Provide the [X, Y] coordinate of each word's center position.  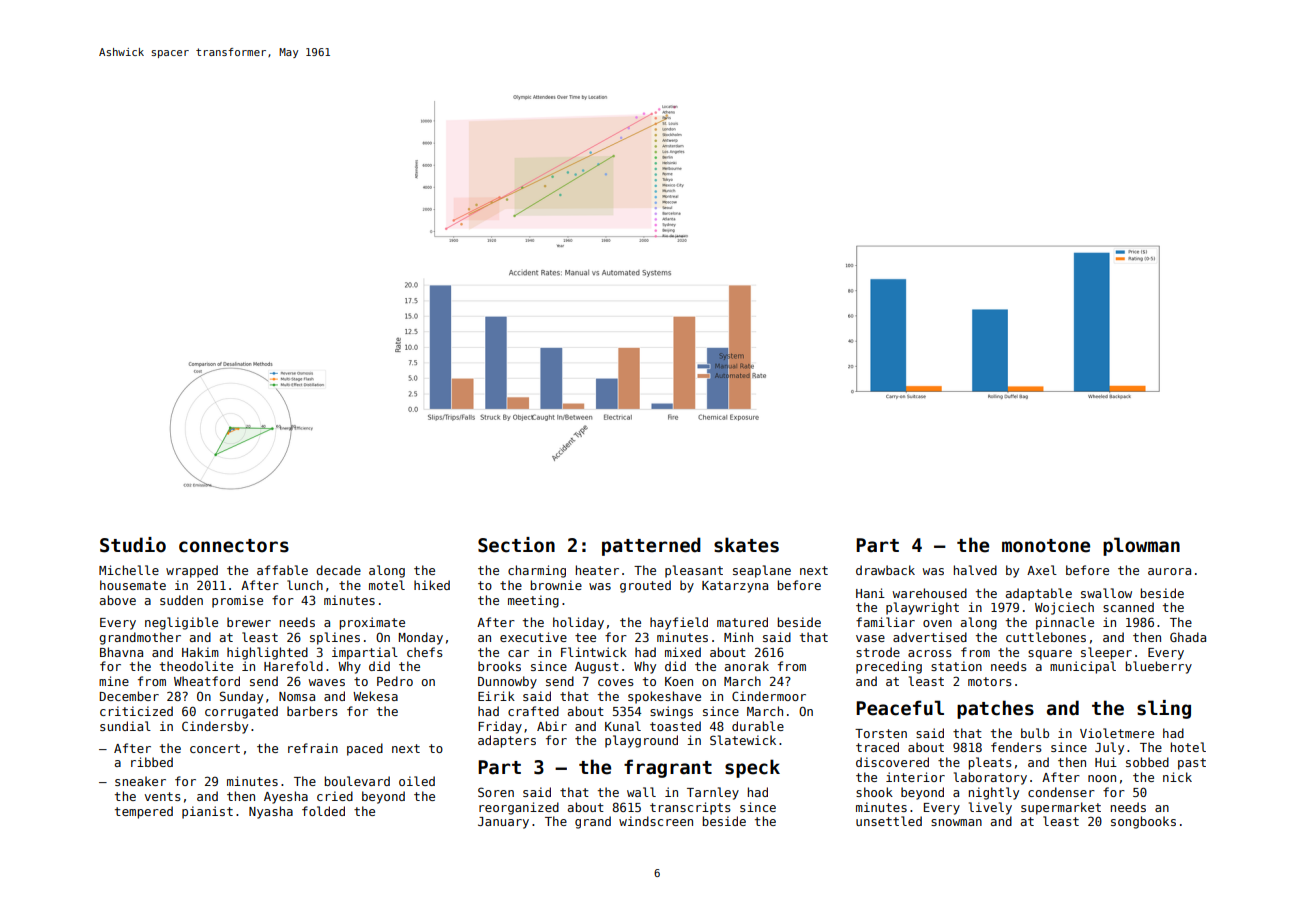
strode [878, 652]
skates [746, 545]
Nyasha [271, 812]
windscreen [656, 821]
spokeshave [664, 697]
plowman [1141, 546]
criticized [136, 711]
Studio [133, 545]
